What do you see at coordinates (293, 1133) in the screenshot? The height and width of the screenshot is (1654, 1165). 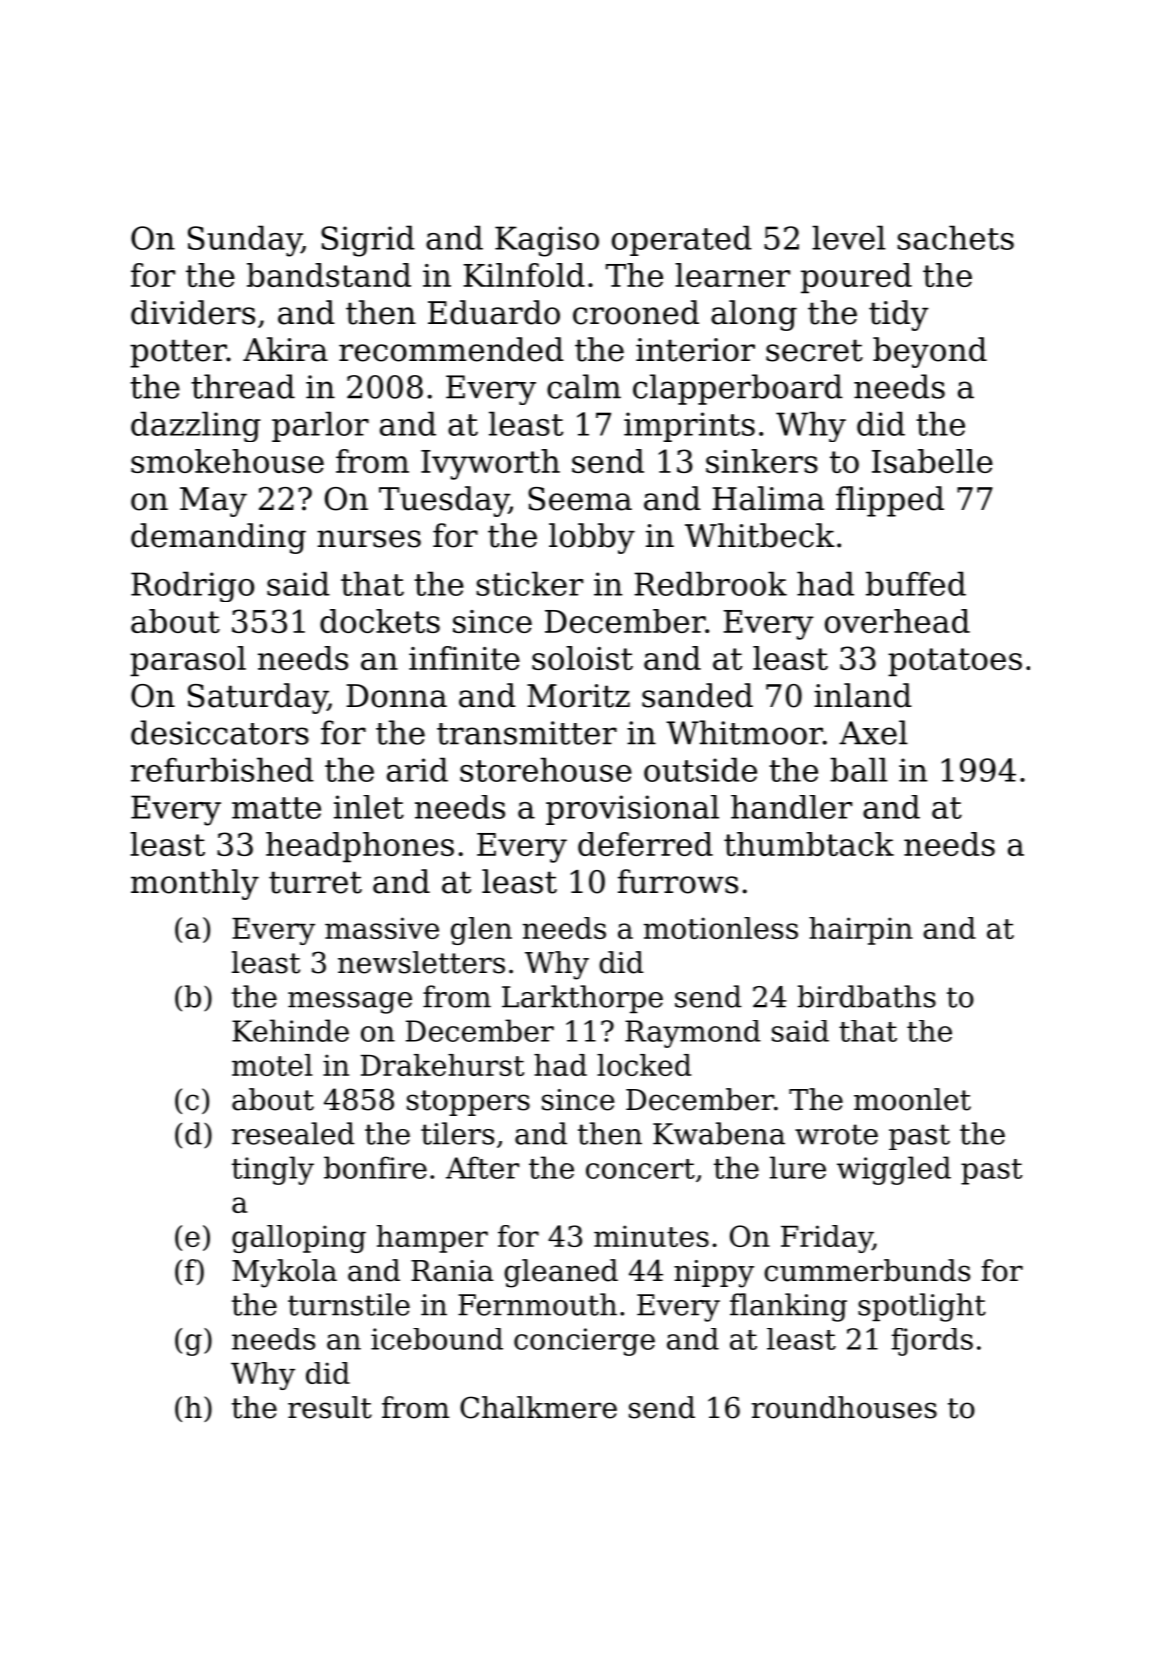 I see `resealed` at bounding box center [293, 1133].
